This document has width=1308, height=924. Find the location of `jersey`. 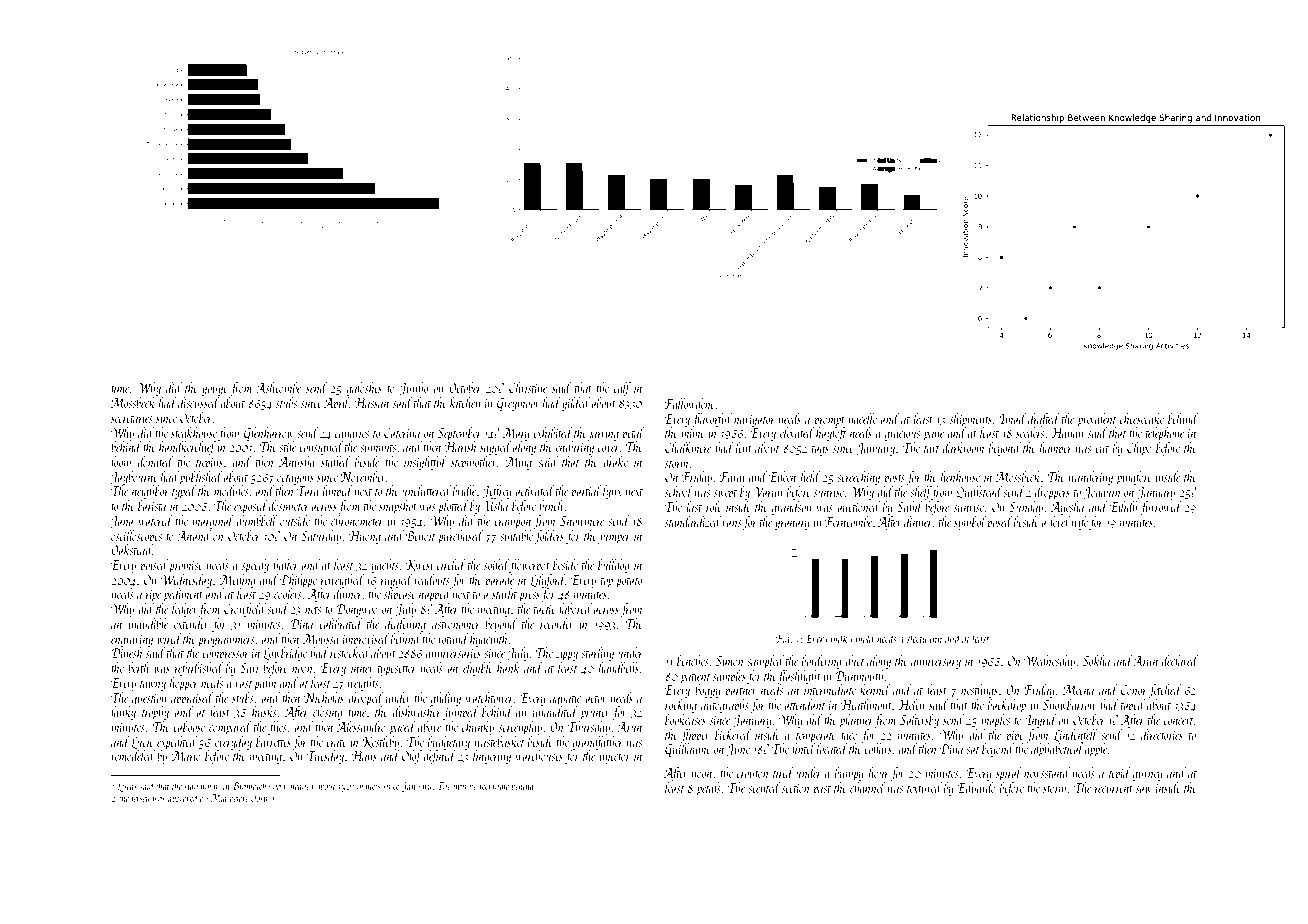

jersey is located at coordinates (140, 799).
